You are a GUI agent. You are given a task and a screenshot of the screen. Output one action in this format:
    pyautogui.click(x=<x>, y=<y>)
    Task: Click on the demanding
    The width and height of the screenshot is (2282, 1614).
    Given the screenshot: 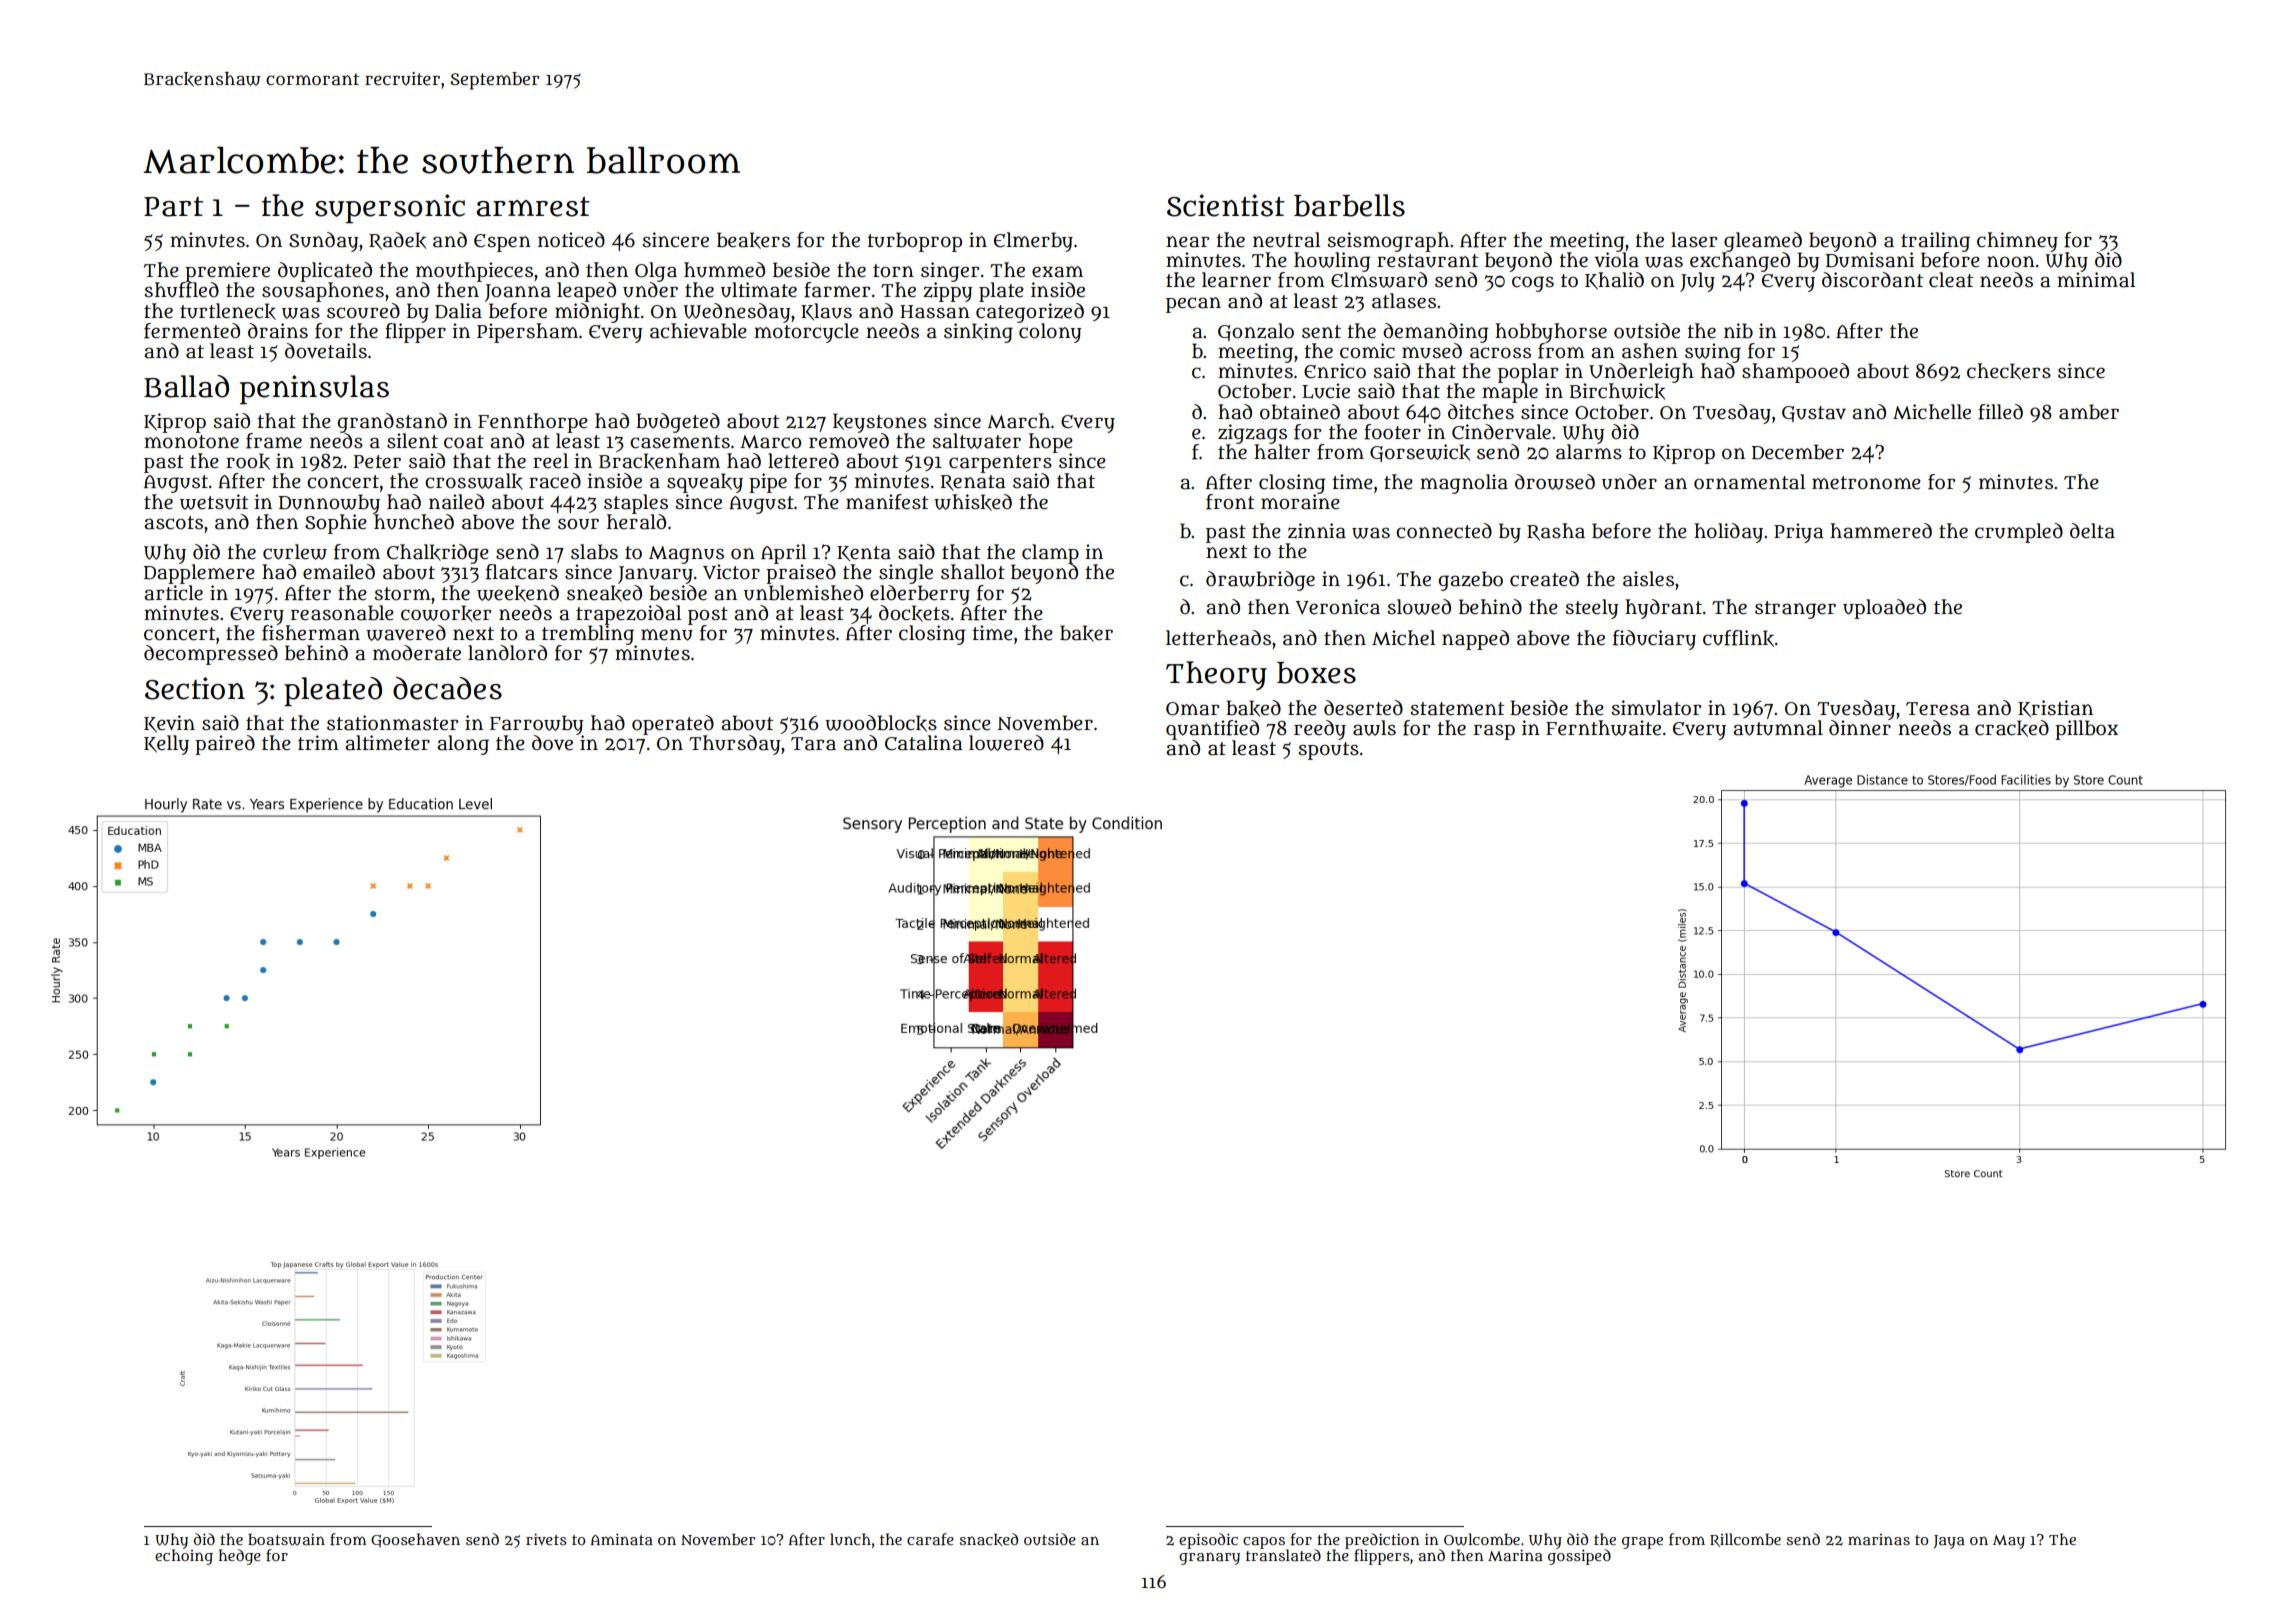 What is the action you would take?
    pyautogui.click(x=1436, y=333)
